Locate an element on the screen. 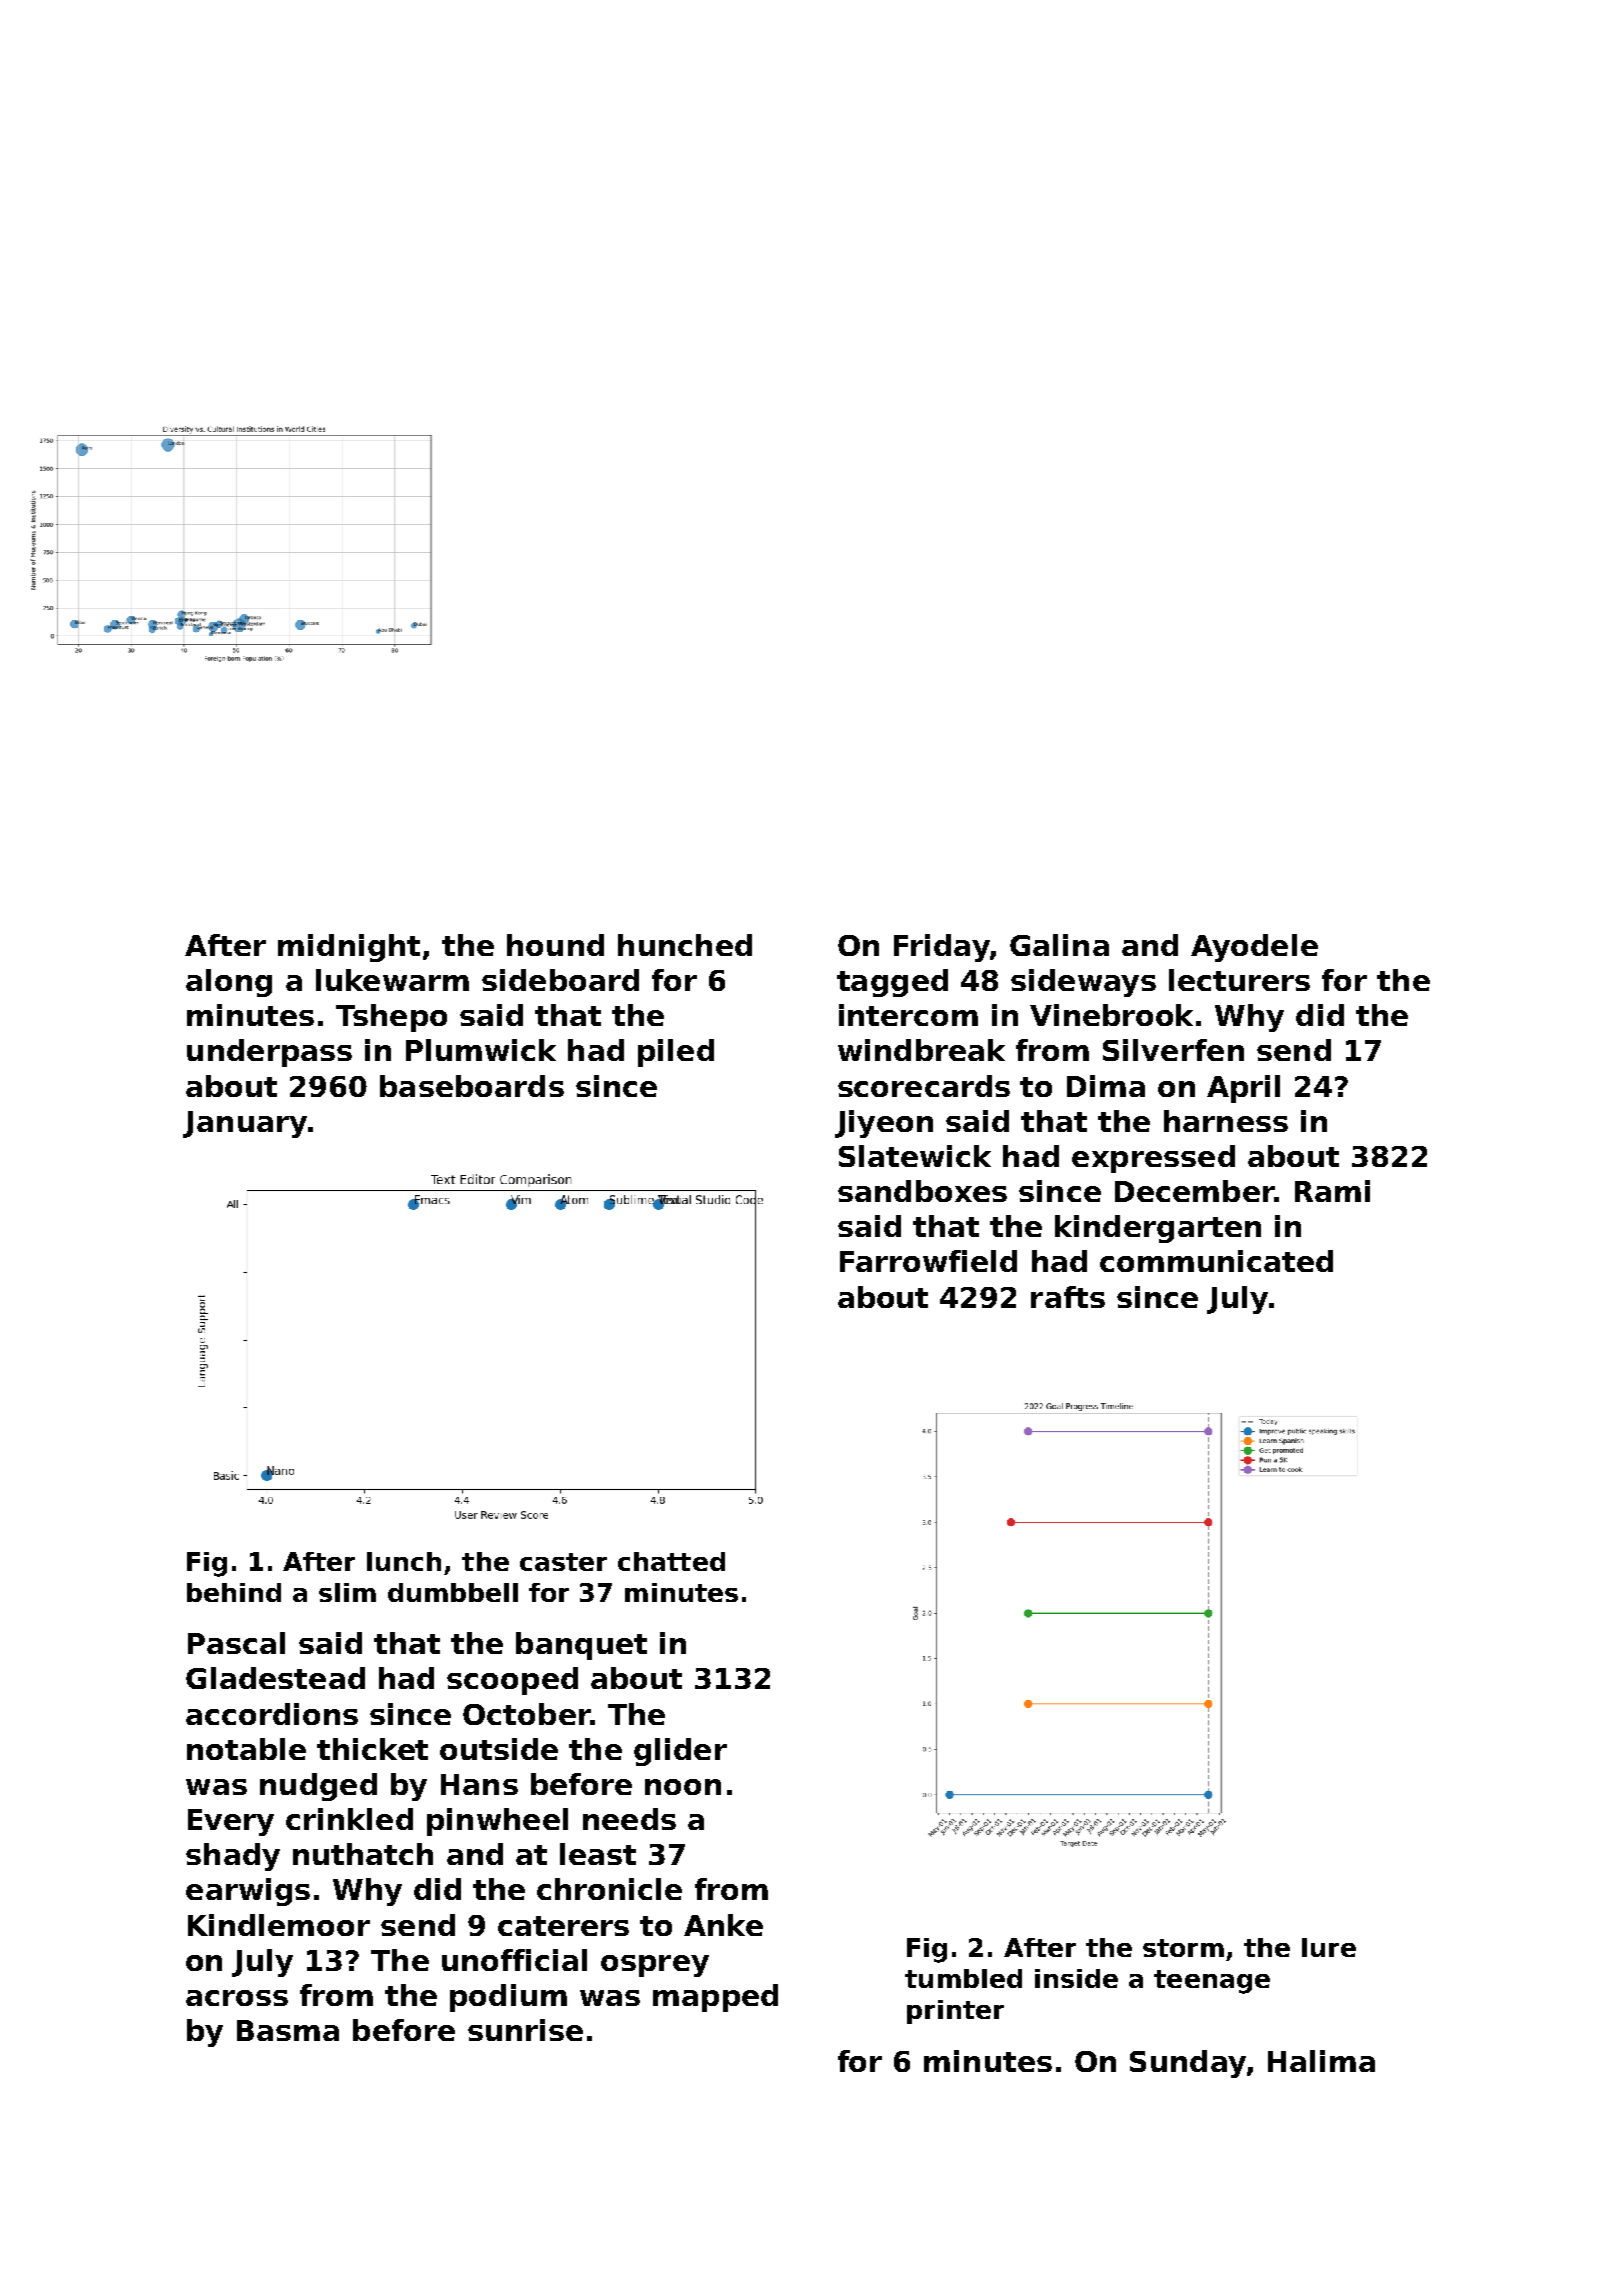 The height and width of the screenshot is (2292, 1620). underpass is located at coordinates (269, 1053).
